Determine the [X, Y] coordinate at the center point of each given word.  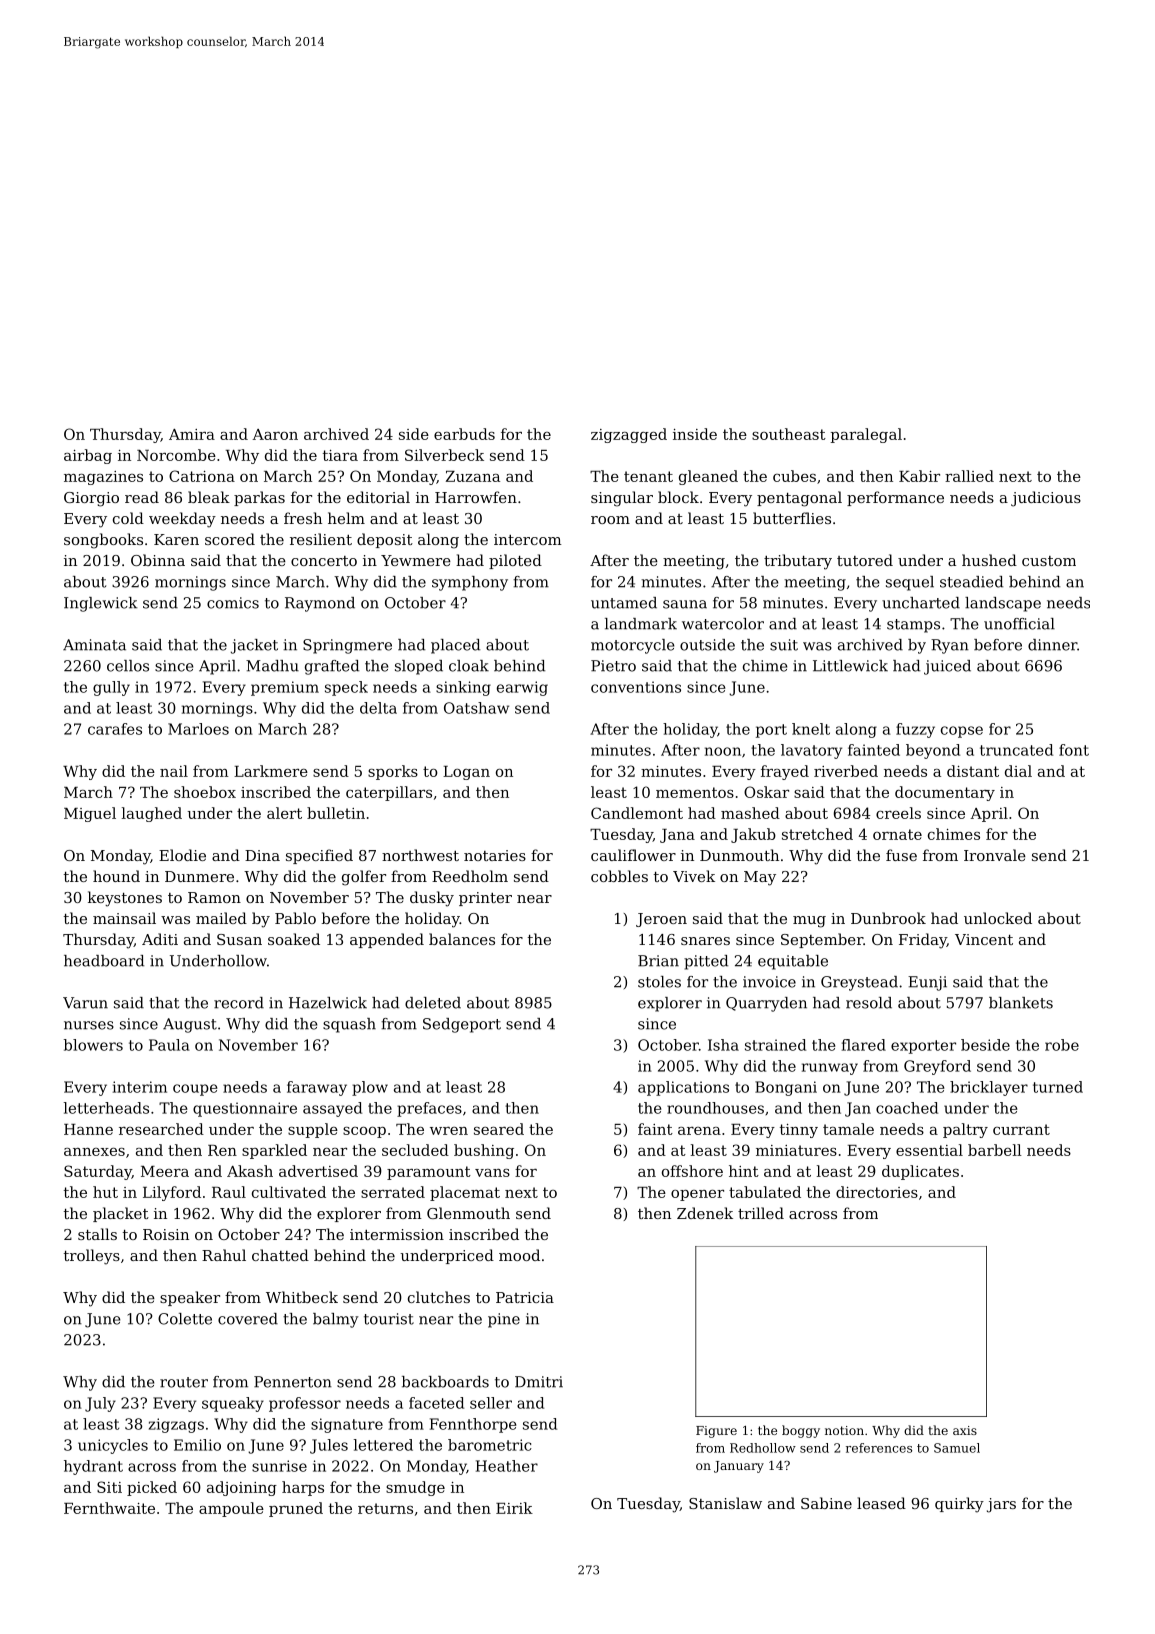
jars [1001, 1505]
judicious [1046, 499]
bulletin [336, 813]
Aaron [275, 434]
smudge [415, 1488]
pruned [296, 1509]
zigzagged [629, 435]
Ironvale [995, 855]
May [760, 878]
